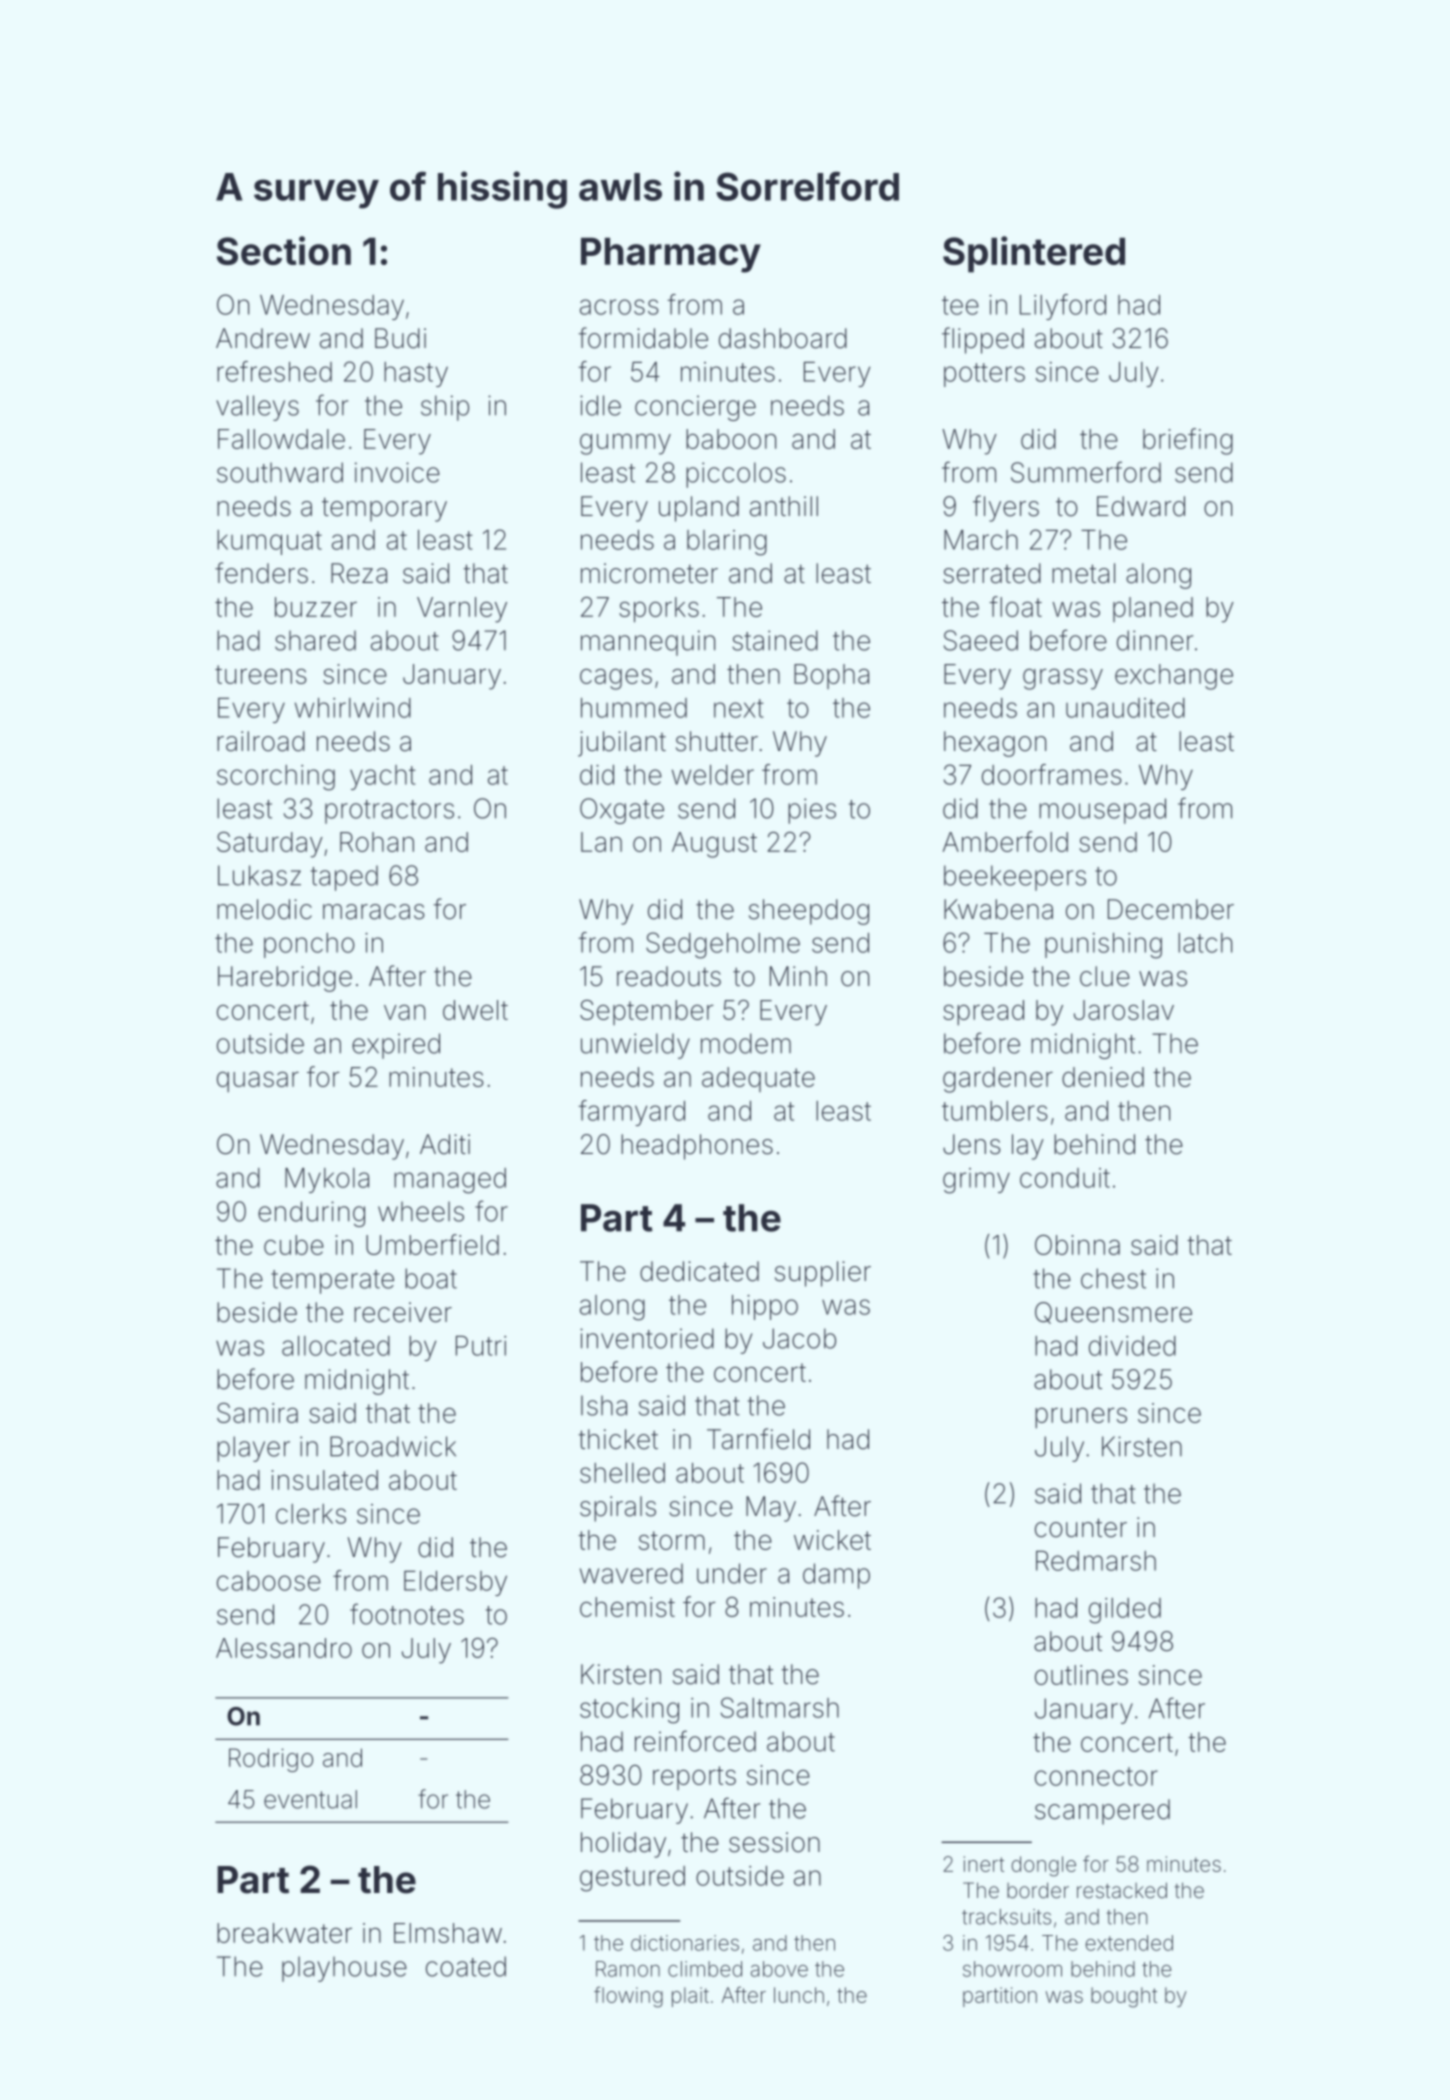  I want to click on Lilyford, so click(1063, 307).
